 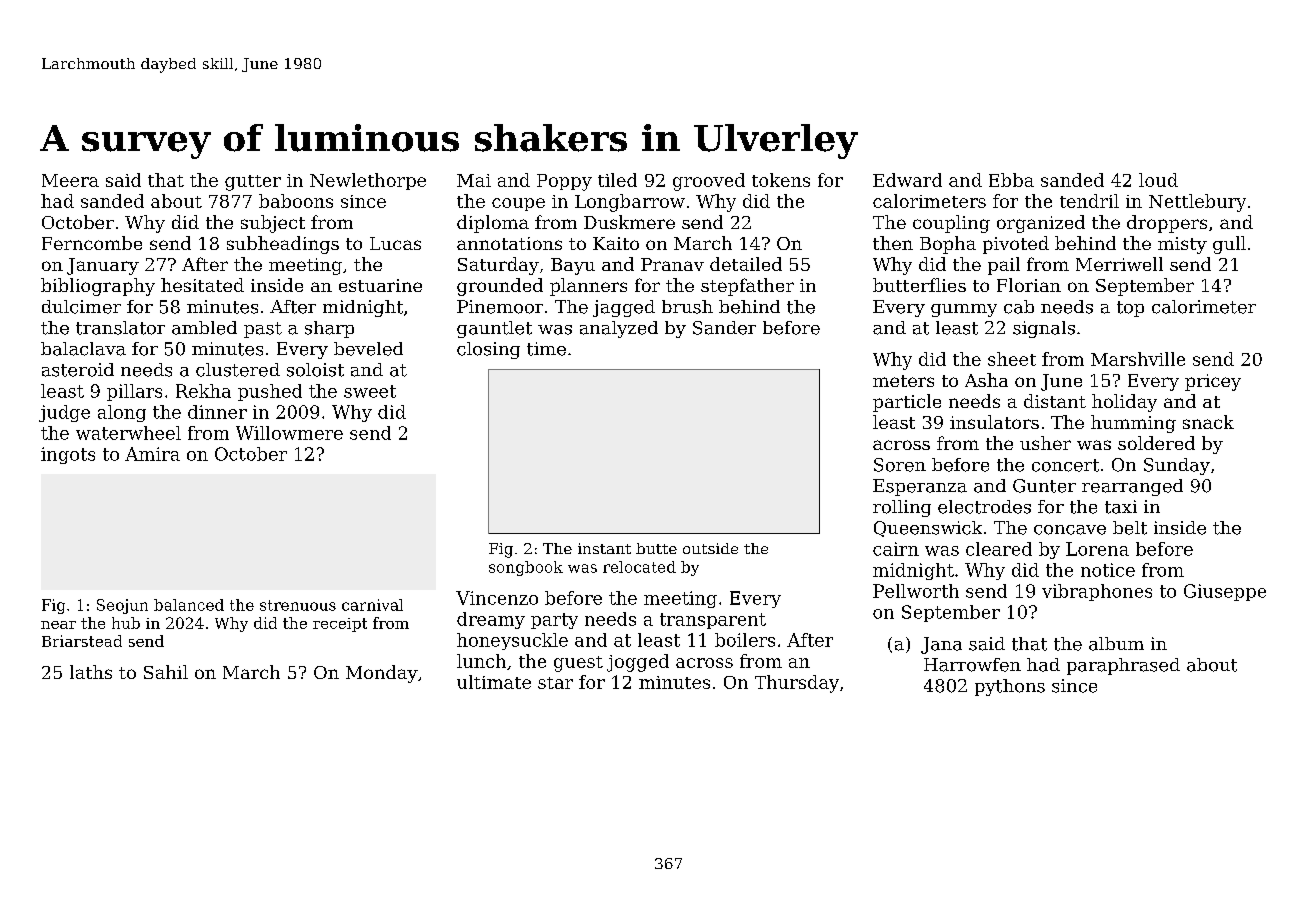 I want to click on sweet, so click(x=370, y=391).
